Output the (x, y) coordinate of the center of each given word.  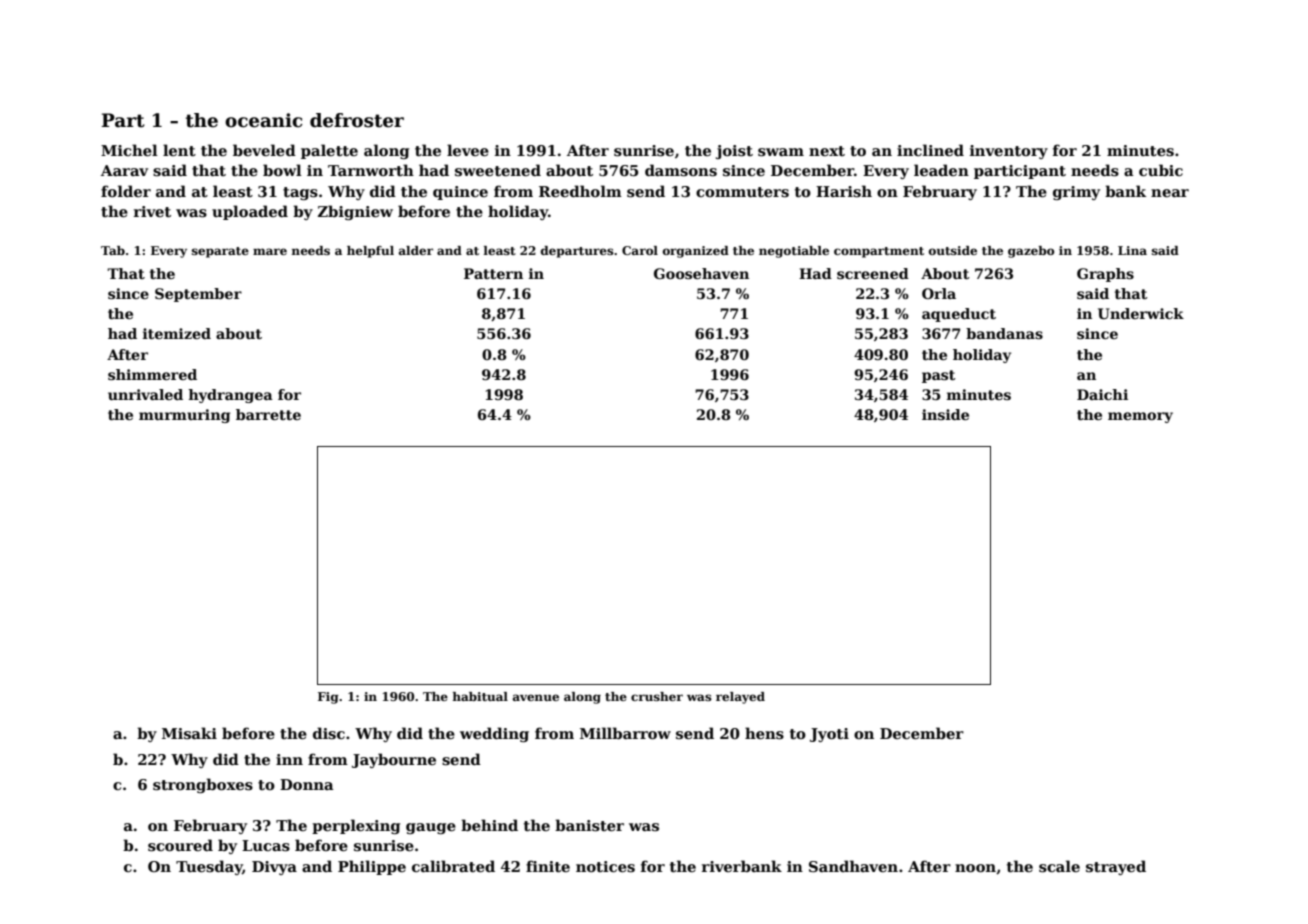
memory (1140, 417)
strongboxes (203, 785)
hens (764, 733)
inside (945, 414)
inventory (1009, 152)
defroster (357, 120)
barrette (268, 414)
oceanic (263, 120)
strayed (1116, 867)
